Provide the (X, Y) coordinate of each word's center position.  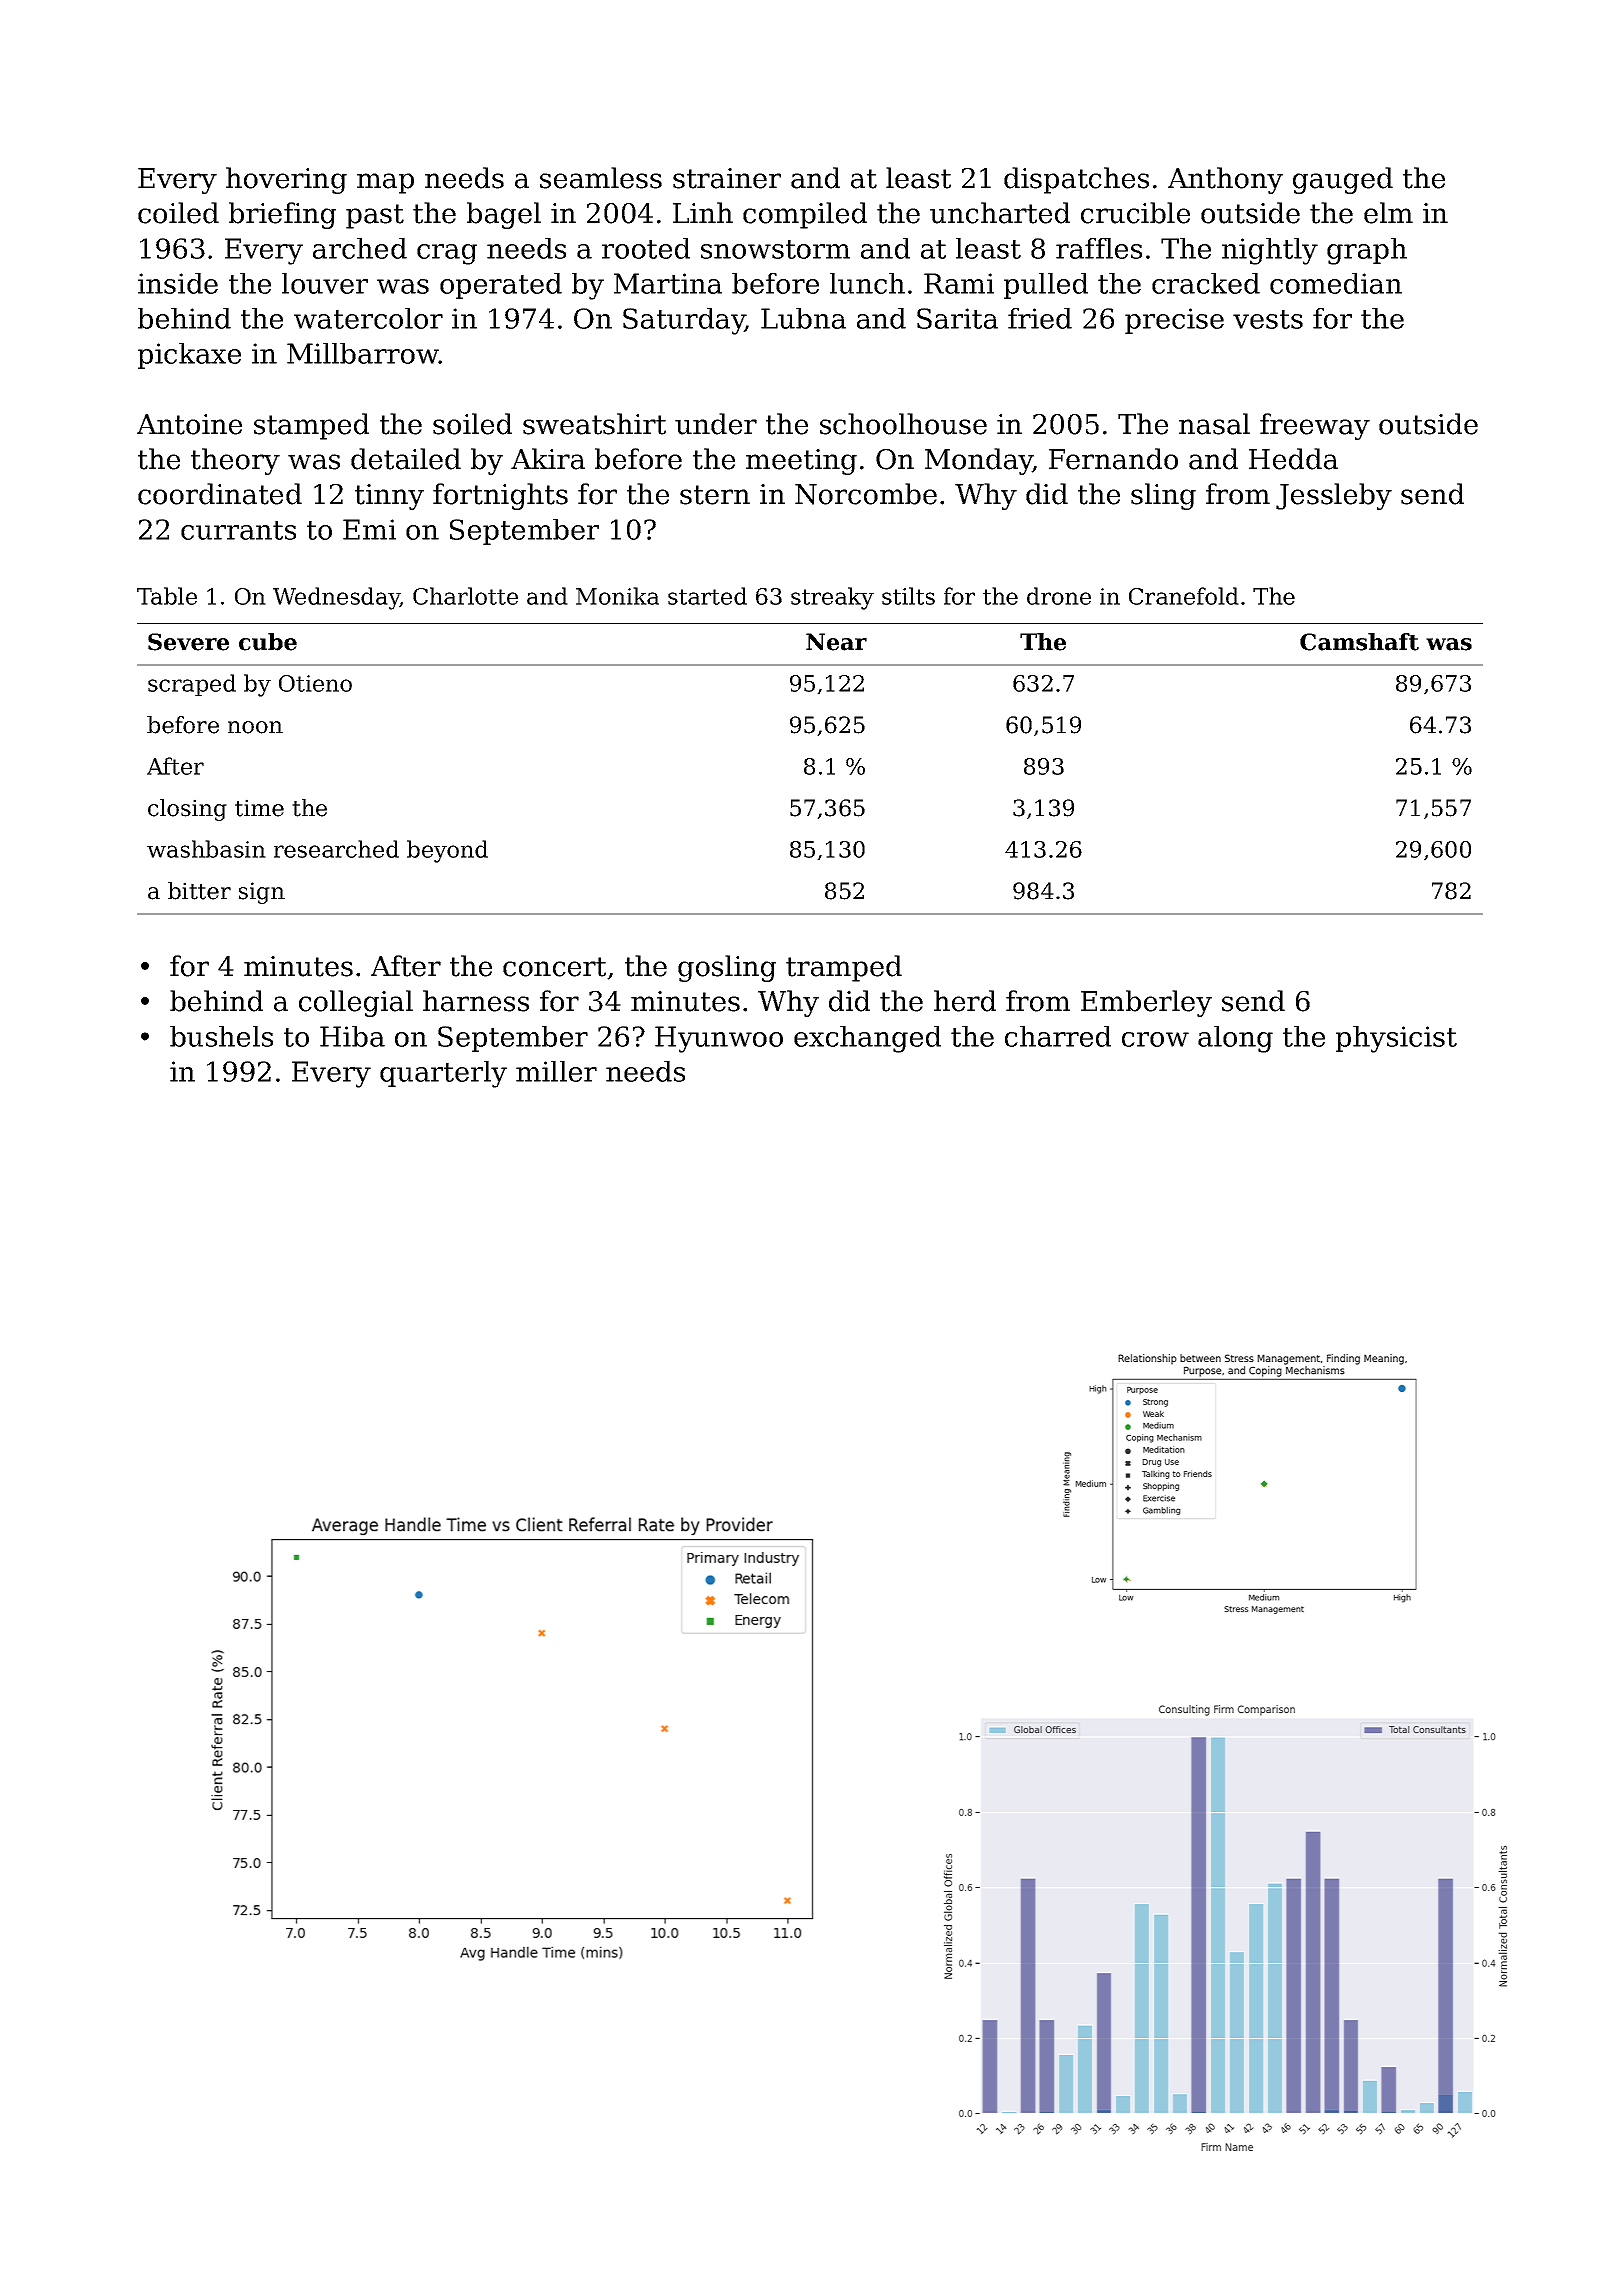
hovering (286, 180)
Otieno (315, 683)
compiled (805, 215)
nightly (1270, 251)
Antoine (189, 424)
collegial (356, 1003)
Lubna (803, 318)
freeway (1315, 426)
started (707, 596)
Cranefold (1184, 596)
